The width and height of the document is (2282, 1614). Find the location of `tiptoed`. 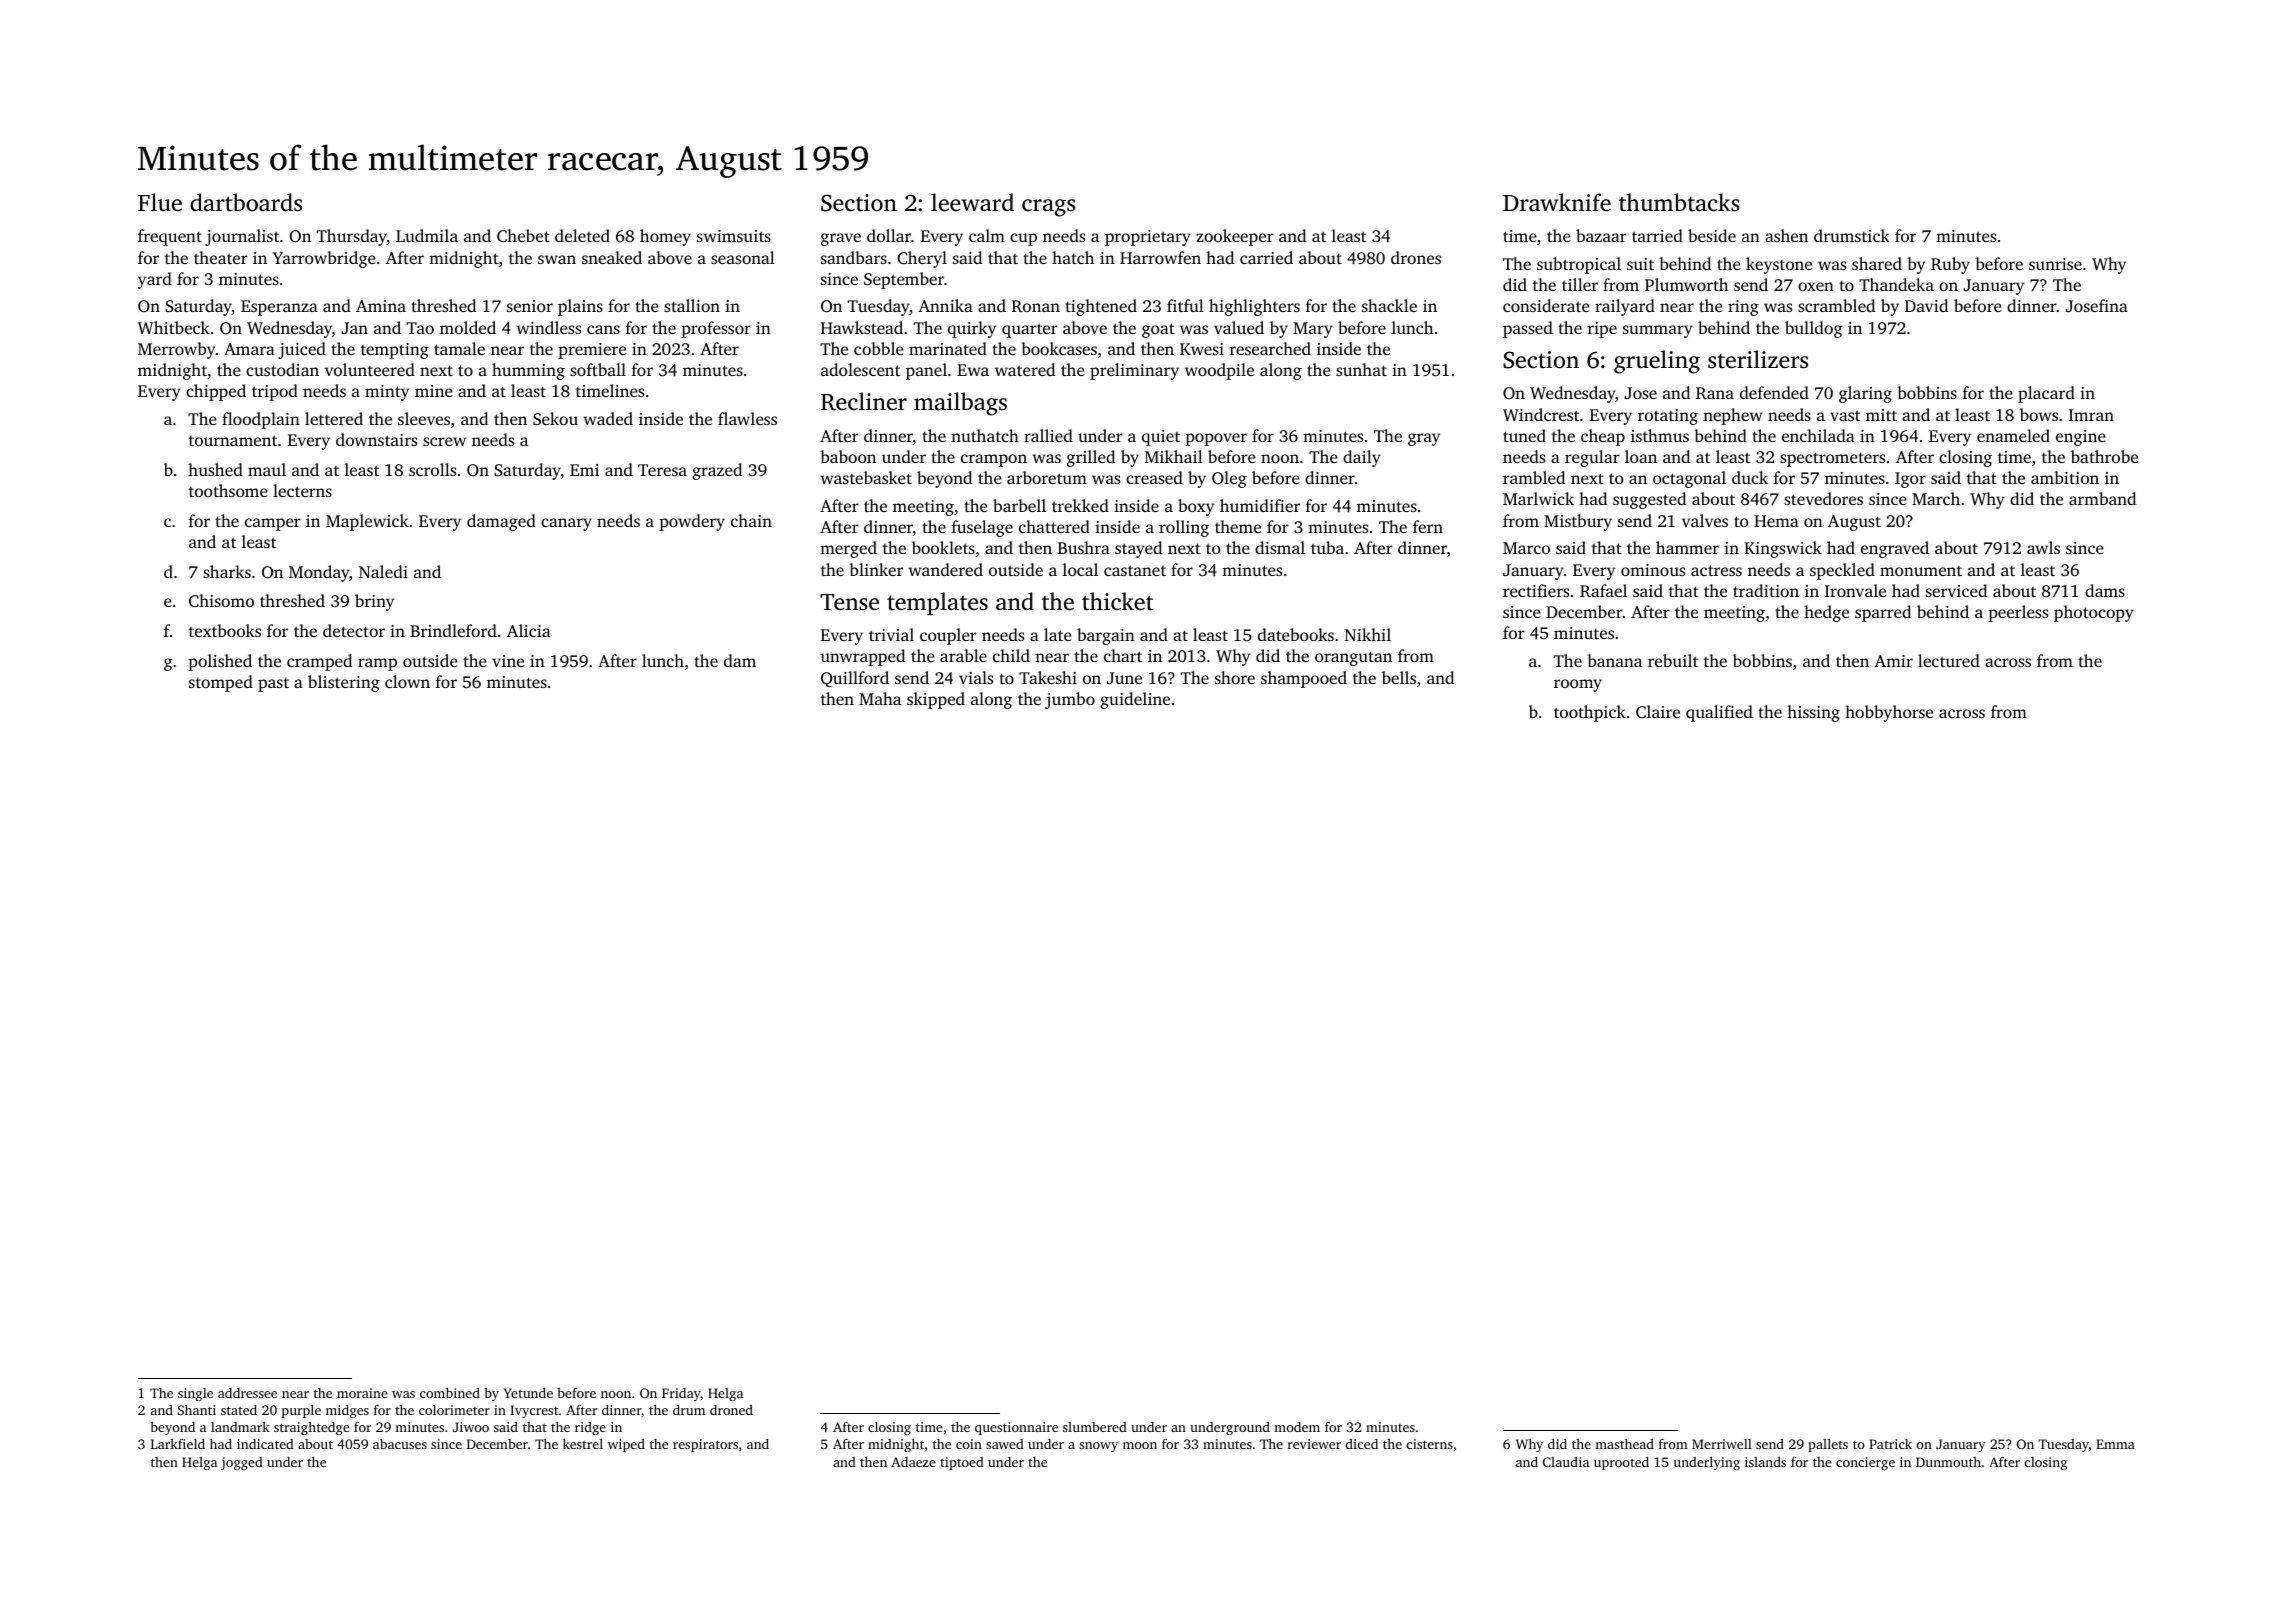

tiptoed is located at coordinates (962, 1463).
